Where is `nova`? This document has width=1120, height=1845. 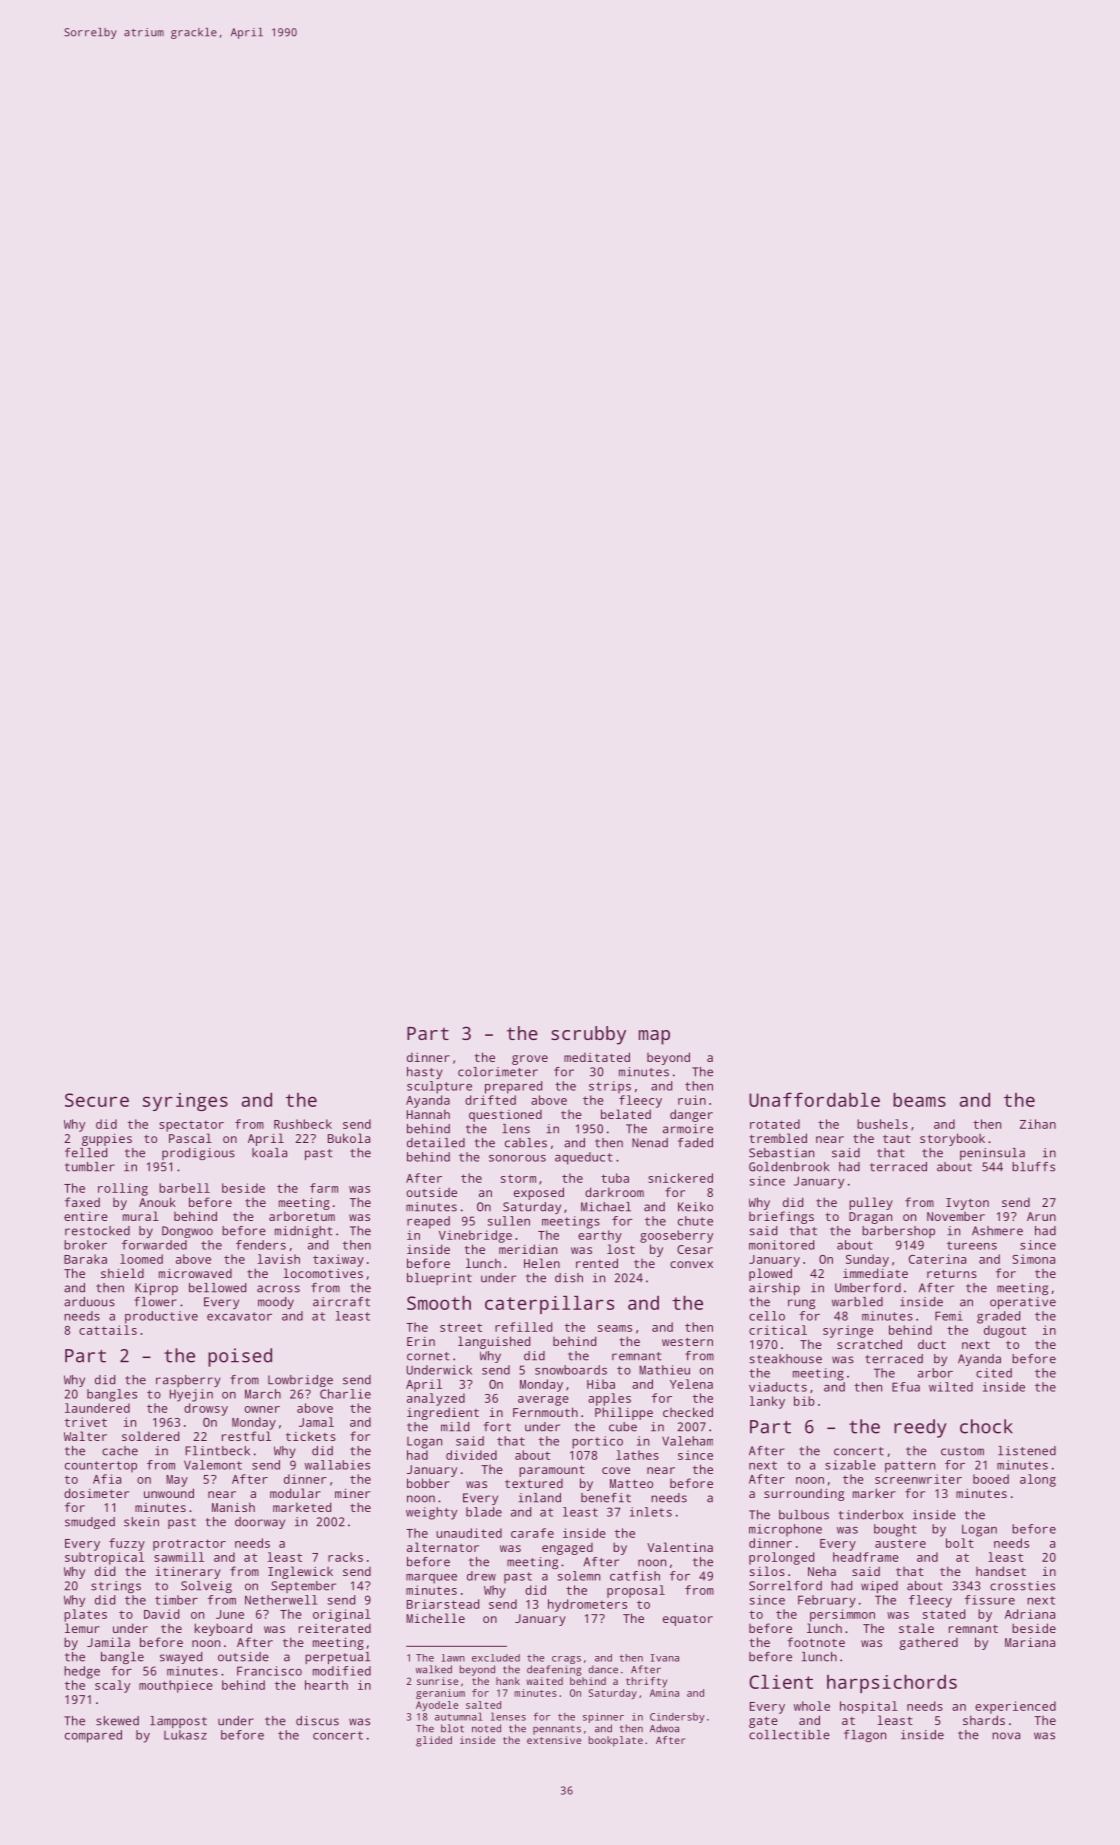
nova is located at coordinates (1006, 1736).
